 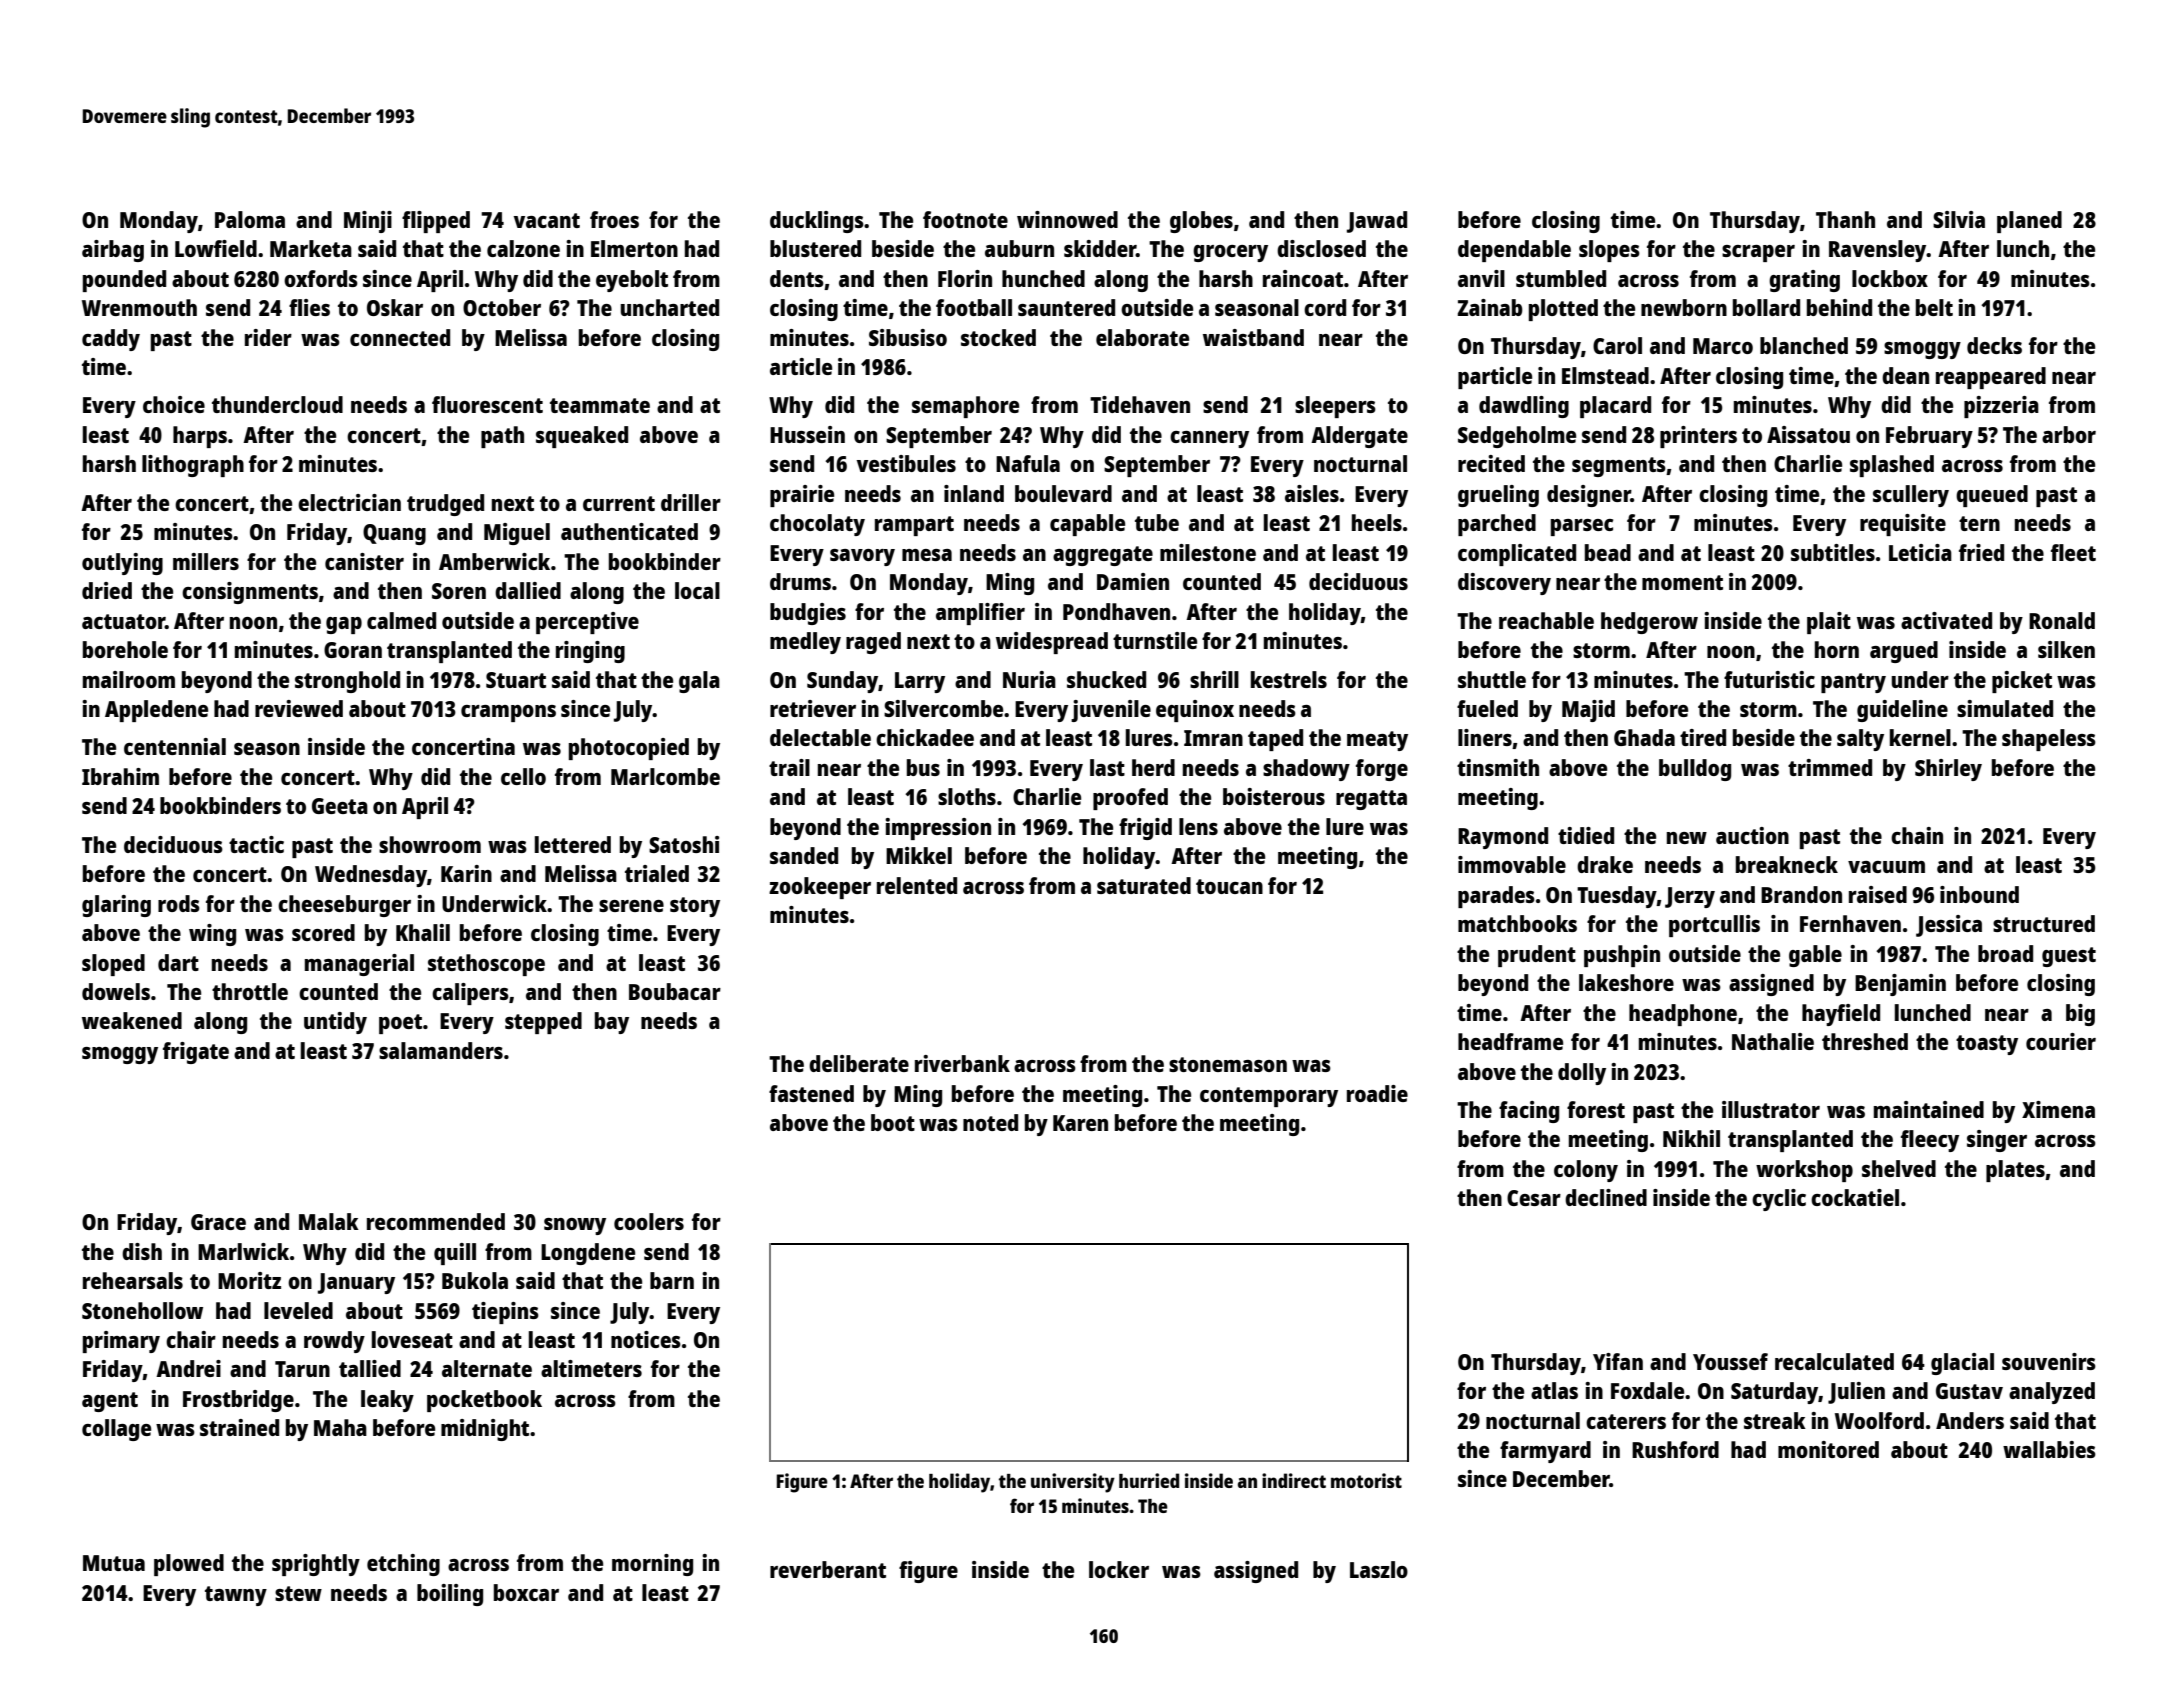 I want to click on atlas, so click(x=1554, y=1390).
